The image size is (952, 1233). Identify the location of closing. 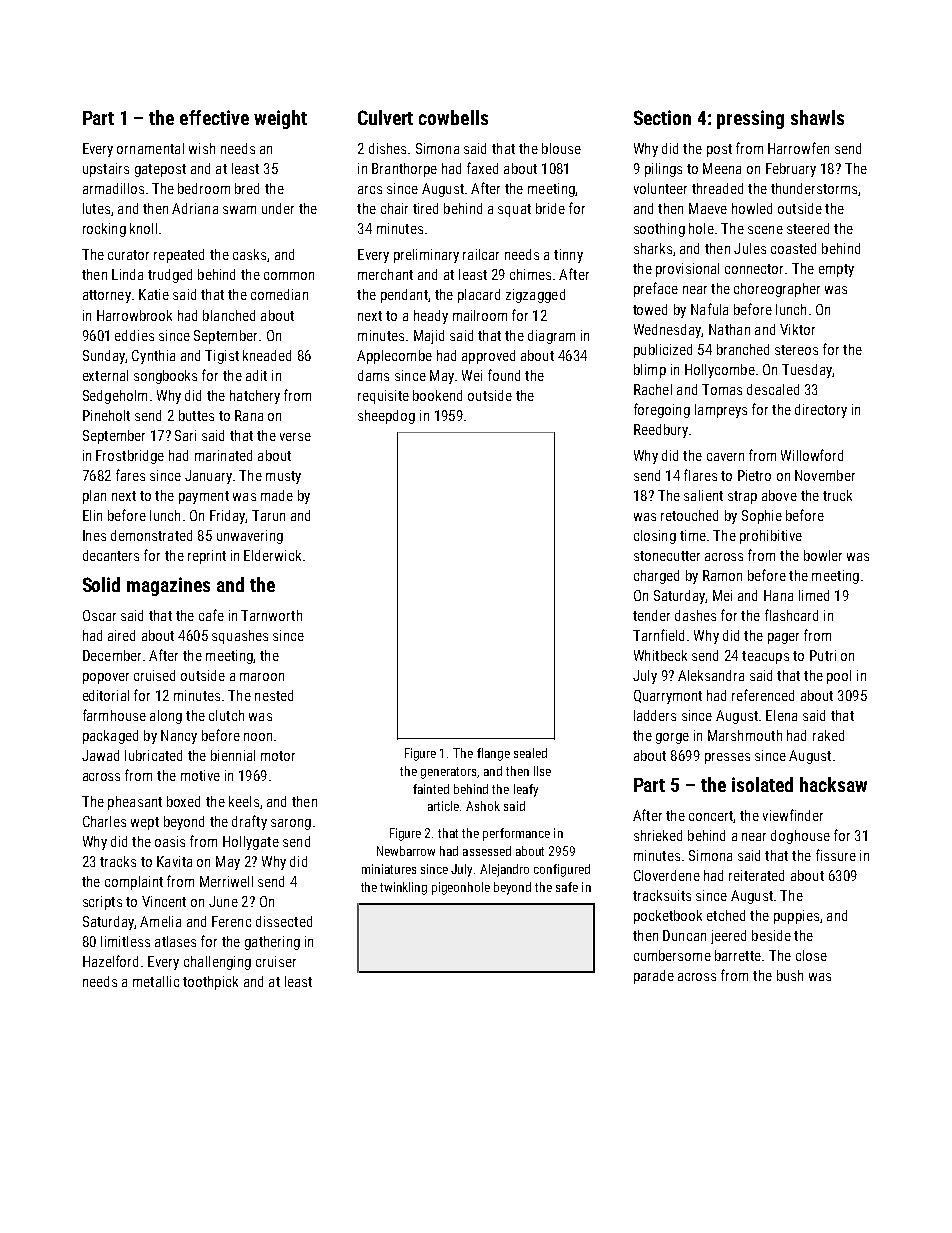
(655, 537).
